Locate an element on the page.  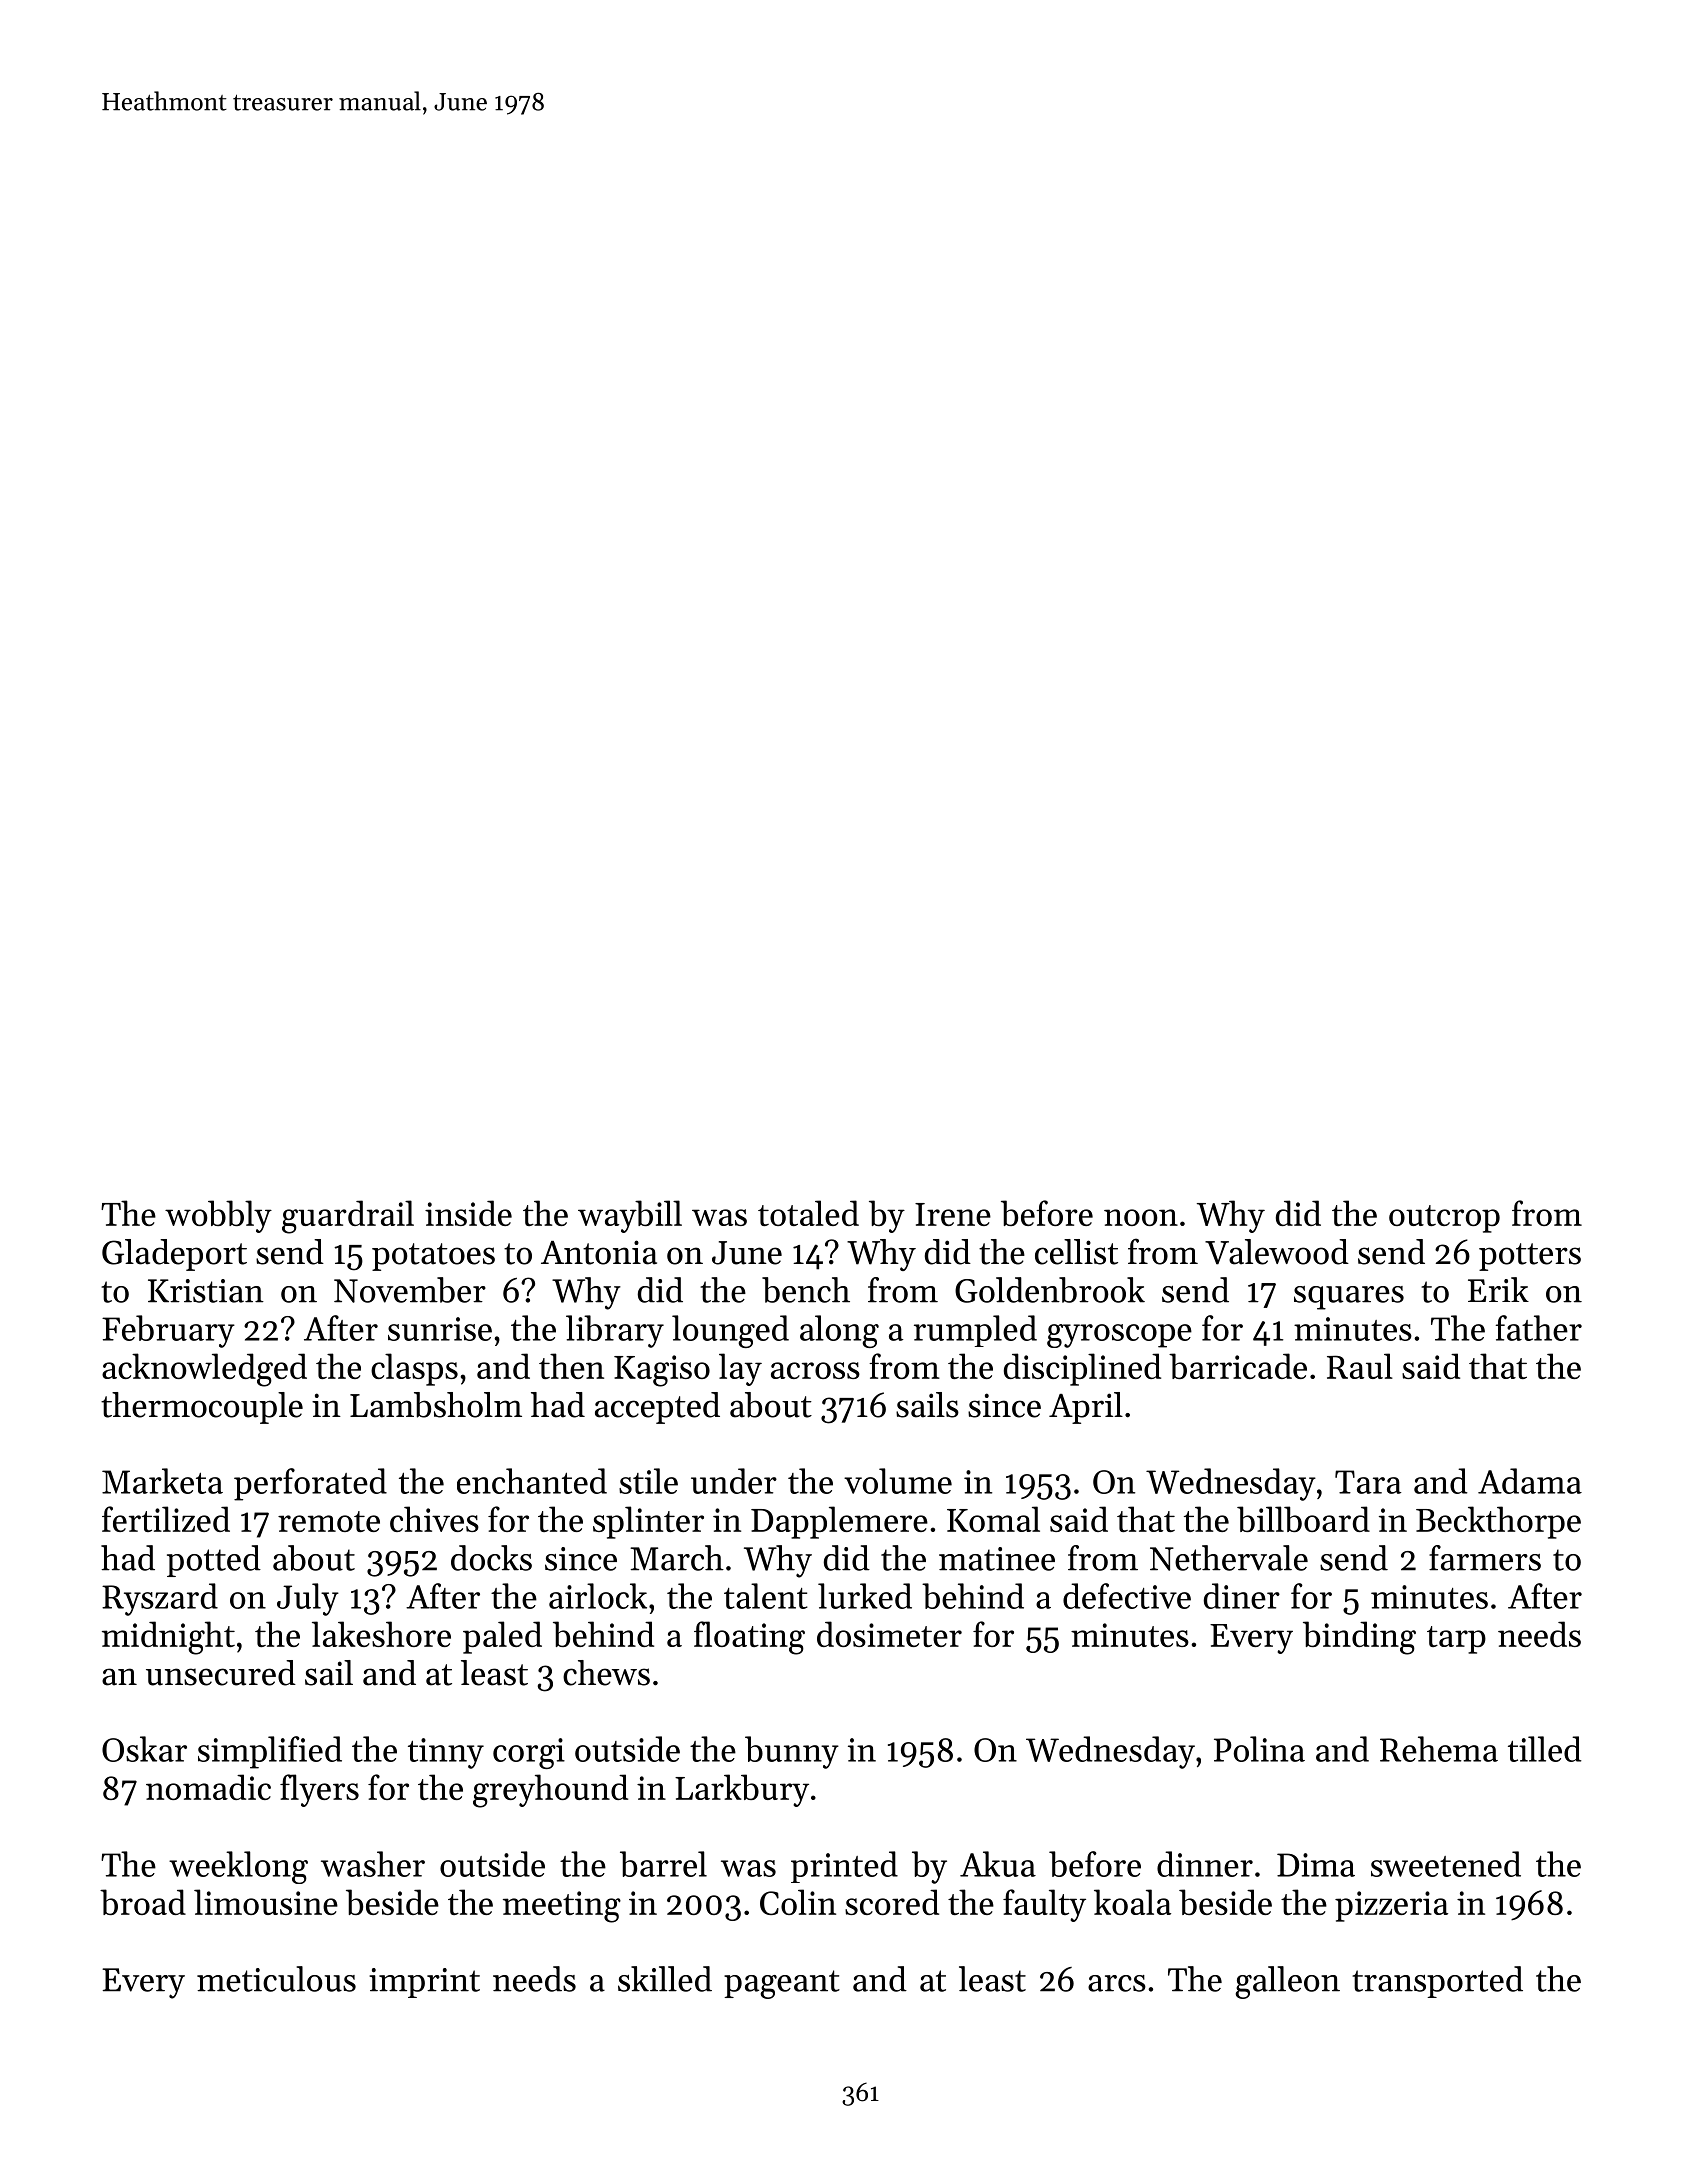
airlock is located at coordinates (598, 1596).
